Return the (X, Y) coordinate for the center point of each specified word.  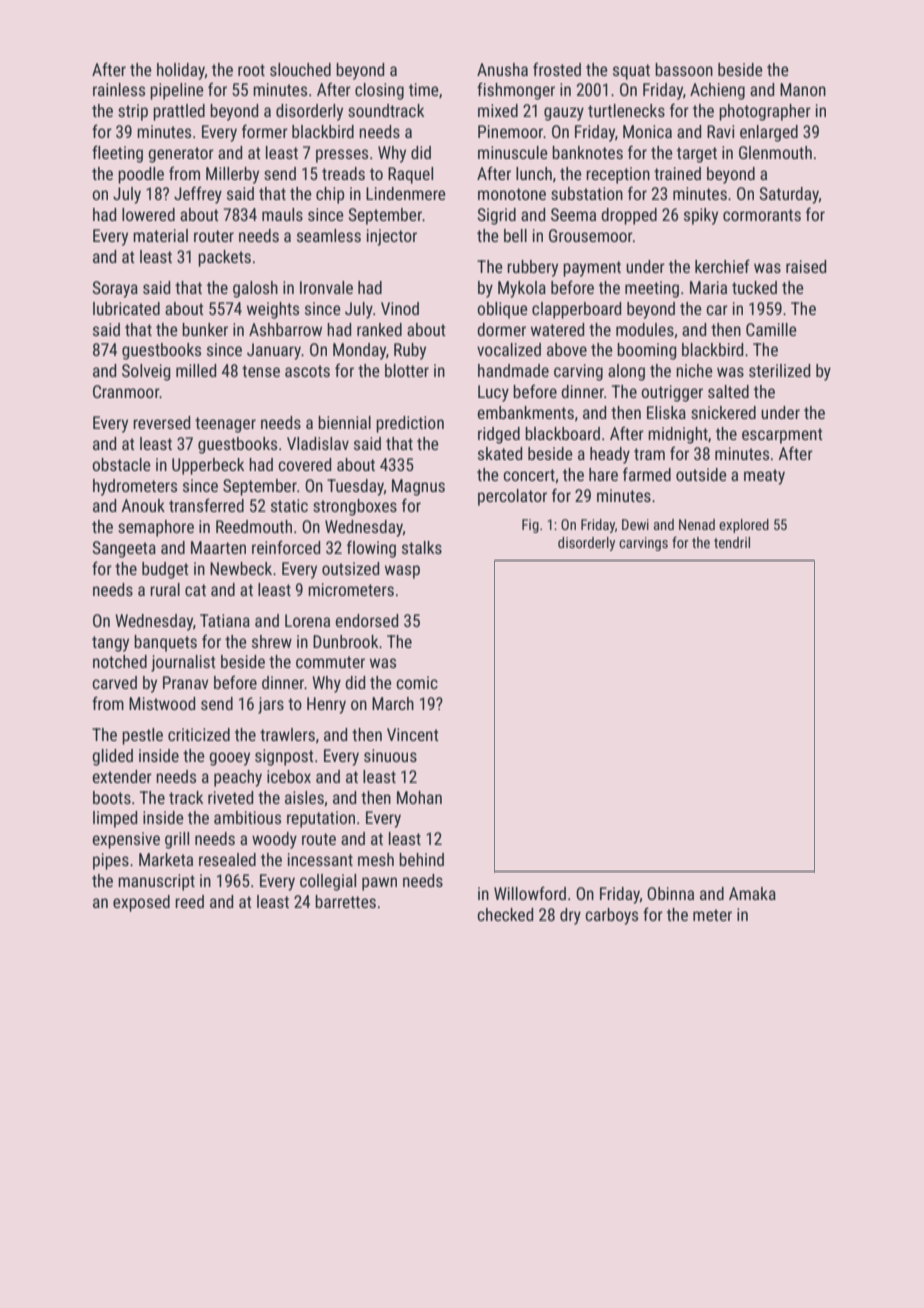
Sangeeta (124, 549)
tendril (732, 542)
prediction (410, 424)
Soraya (115, 289)
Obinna (670, 893)
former (265, 131)
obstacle (121, 464)
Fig (530, 526)
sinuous (390, 755)
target (697, 155)
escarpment (782, 436)
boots (112, 797)
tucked (754, 287)
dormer (501, 329)
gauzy (564, 114)
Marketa (166, 859)
